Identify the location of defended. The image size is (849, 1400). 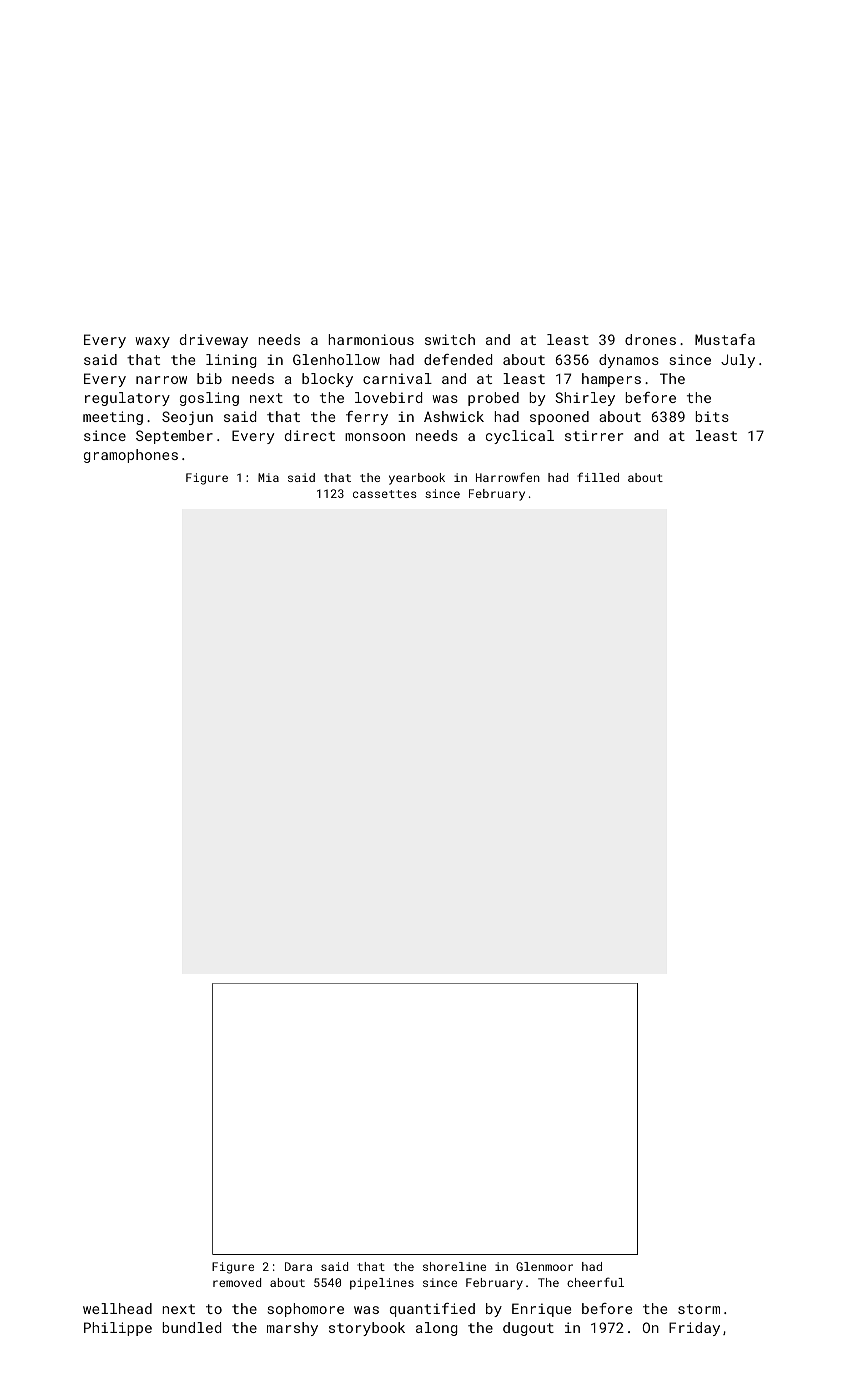
(458, 359).
